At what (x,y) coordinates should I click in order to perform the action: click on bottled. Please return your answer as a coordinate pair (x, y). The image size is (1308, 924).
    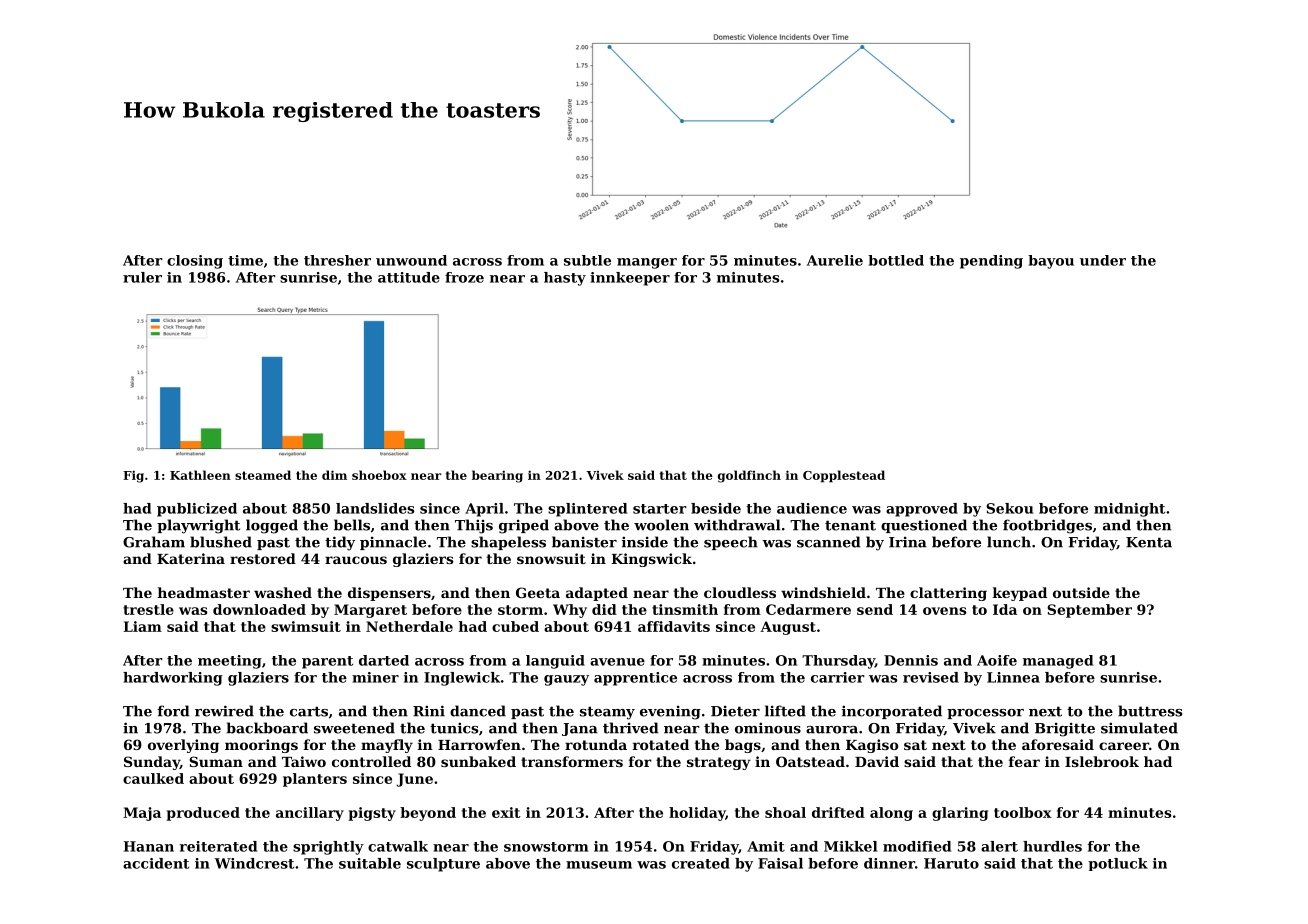
    Looking at the image, I should click on (896, 260).
